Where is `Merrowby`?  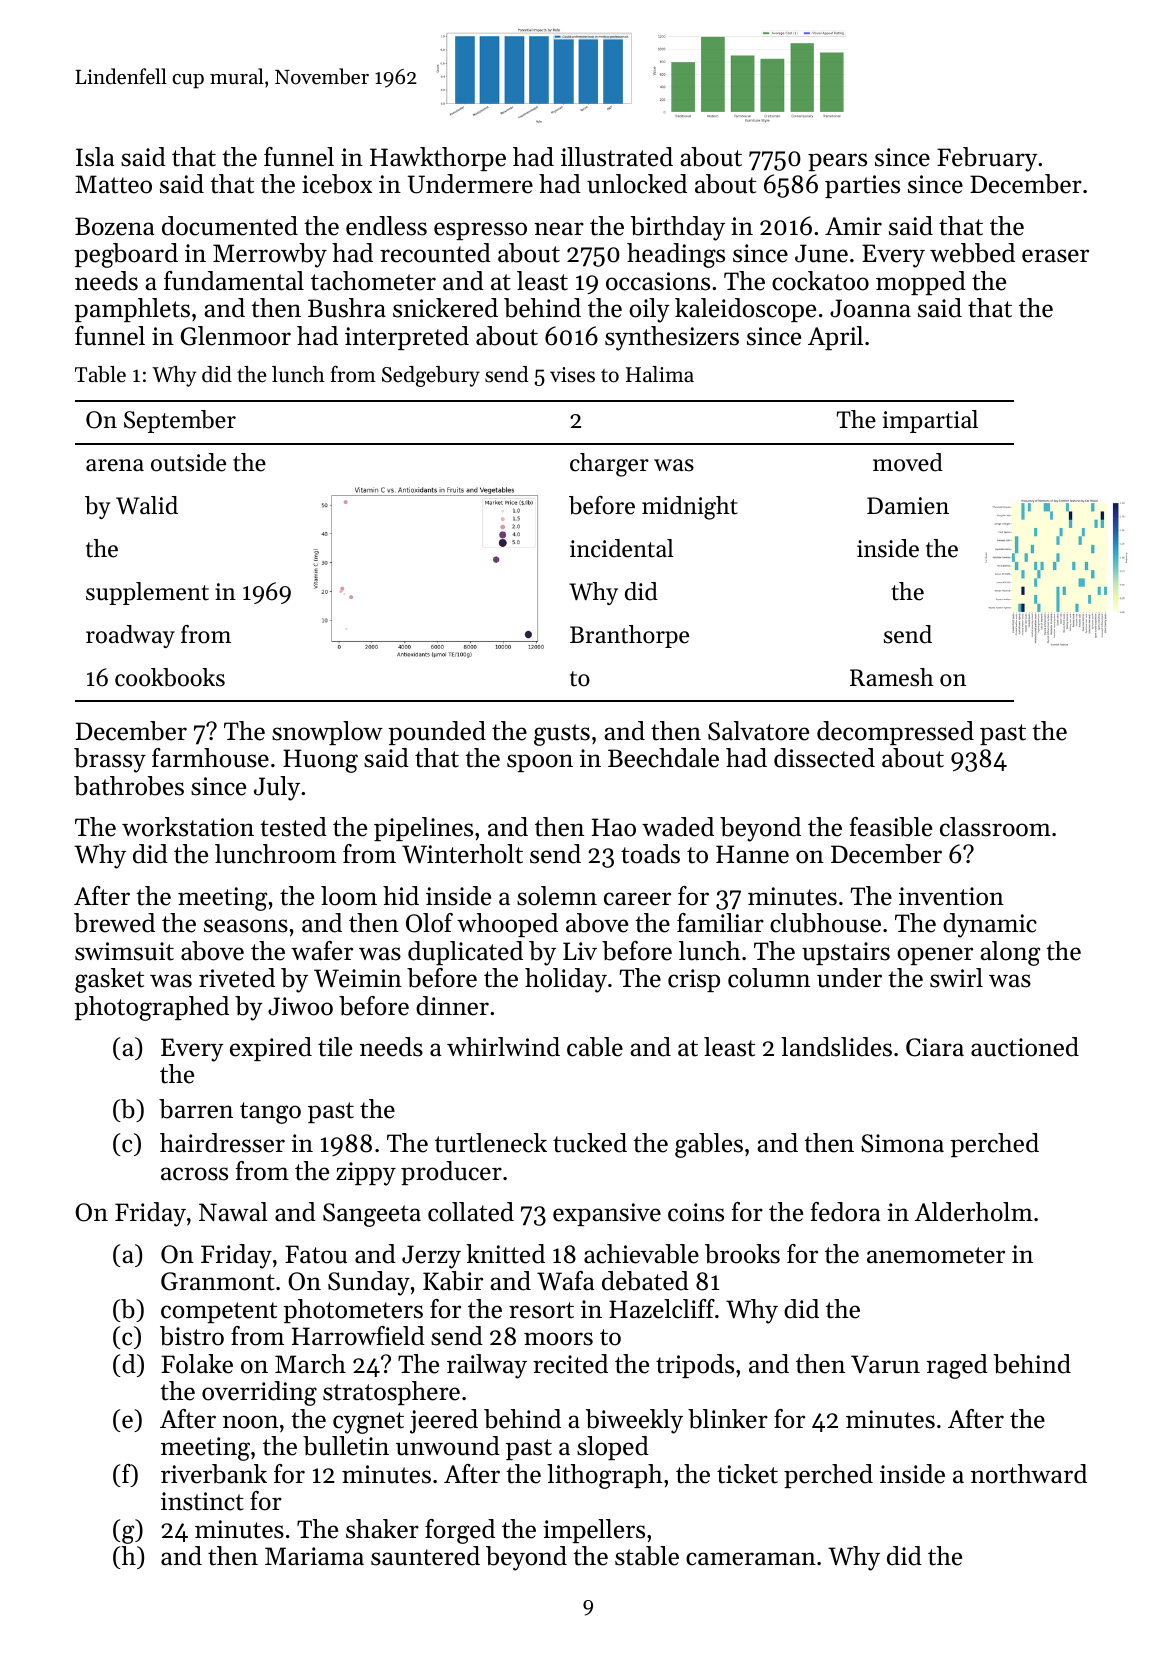 Merrowby is located at coordinates (270, 255).
